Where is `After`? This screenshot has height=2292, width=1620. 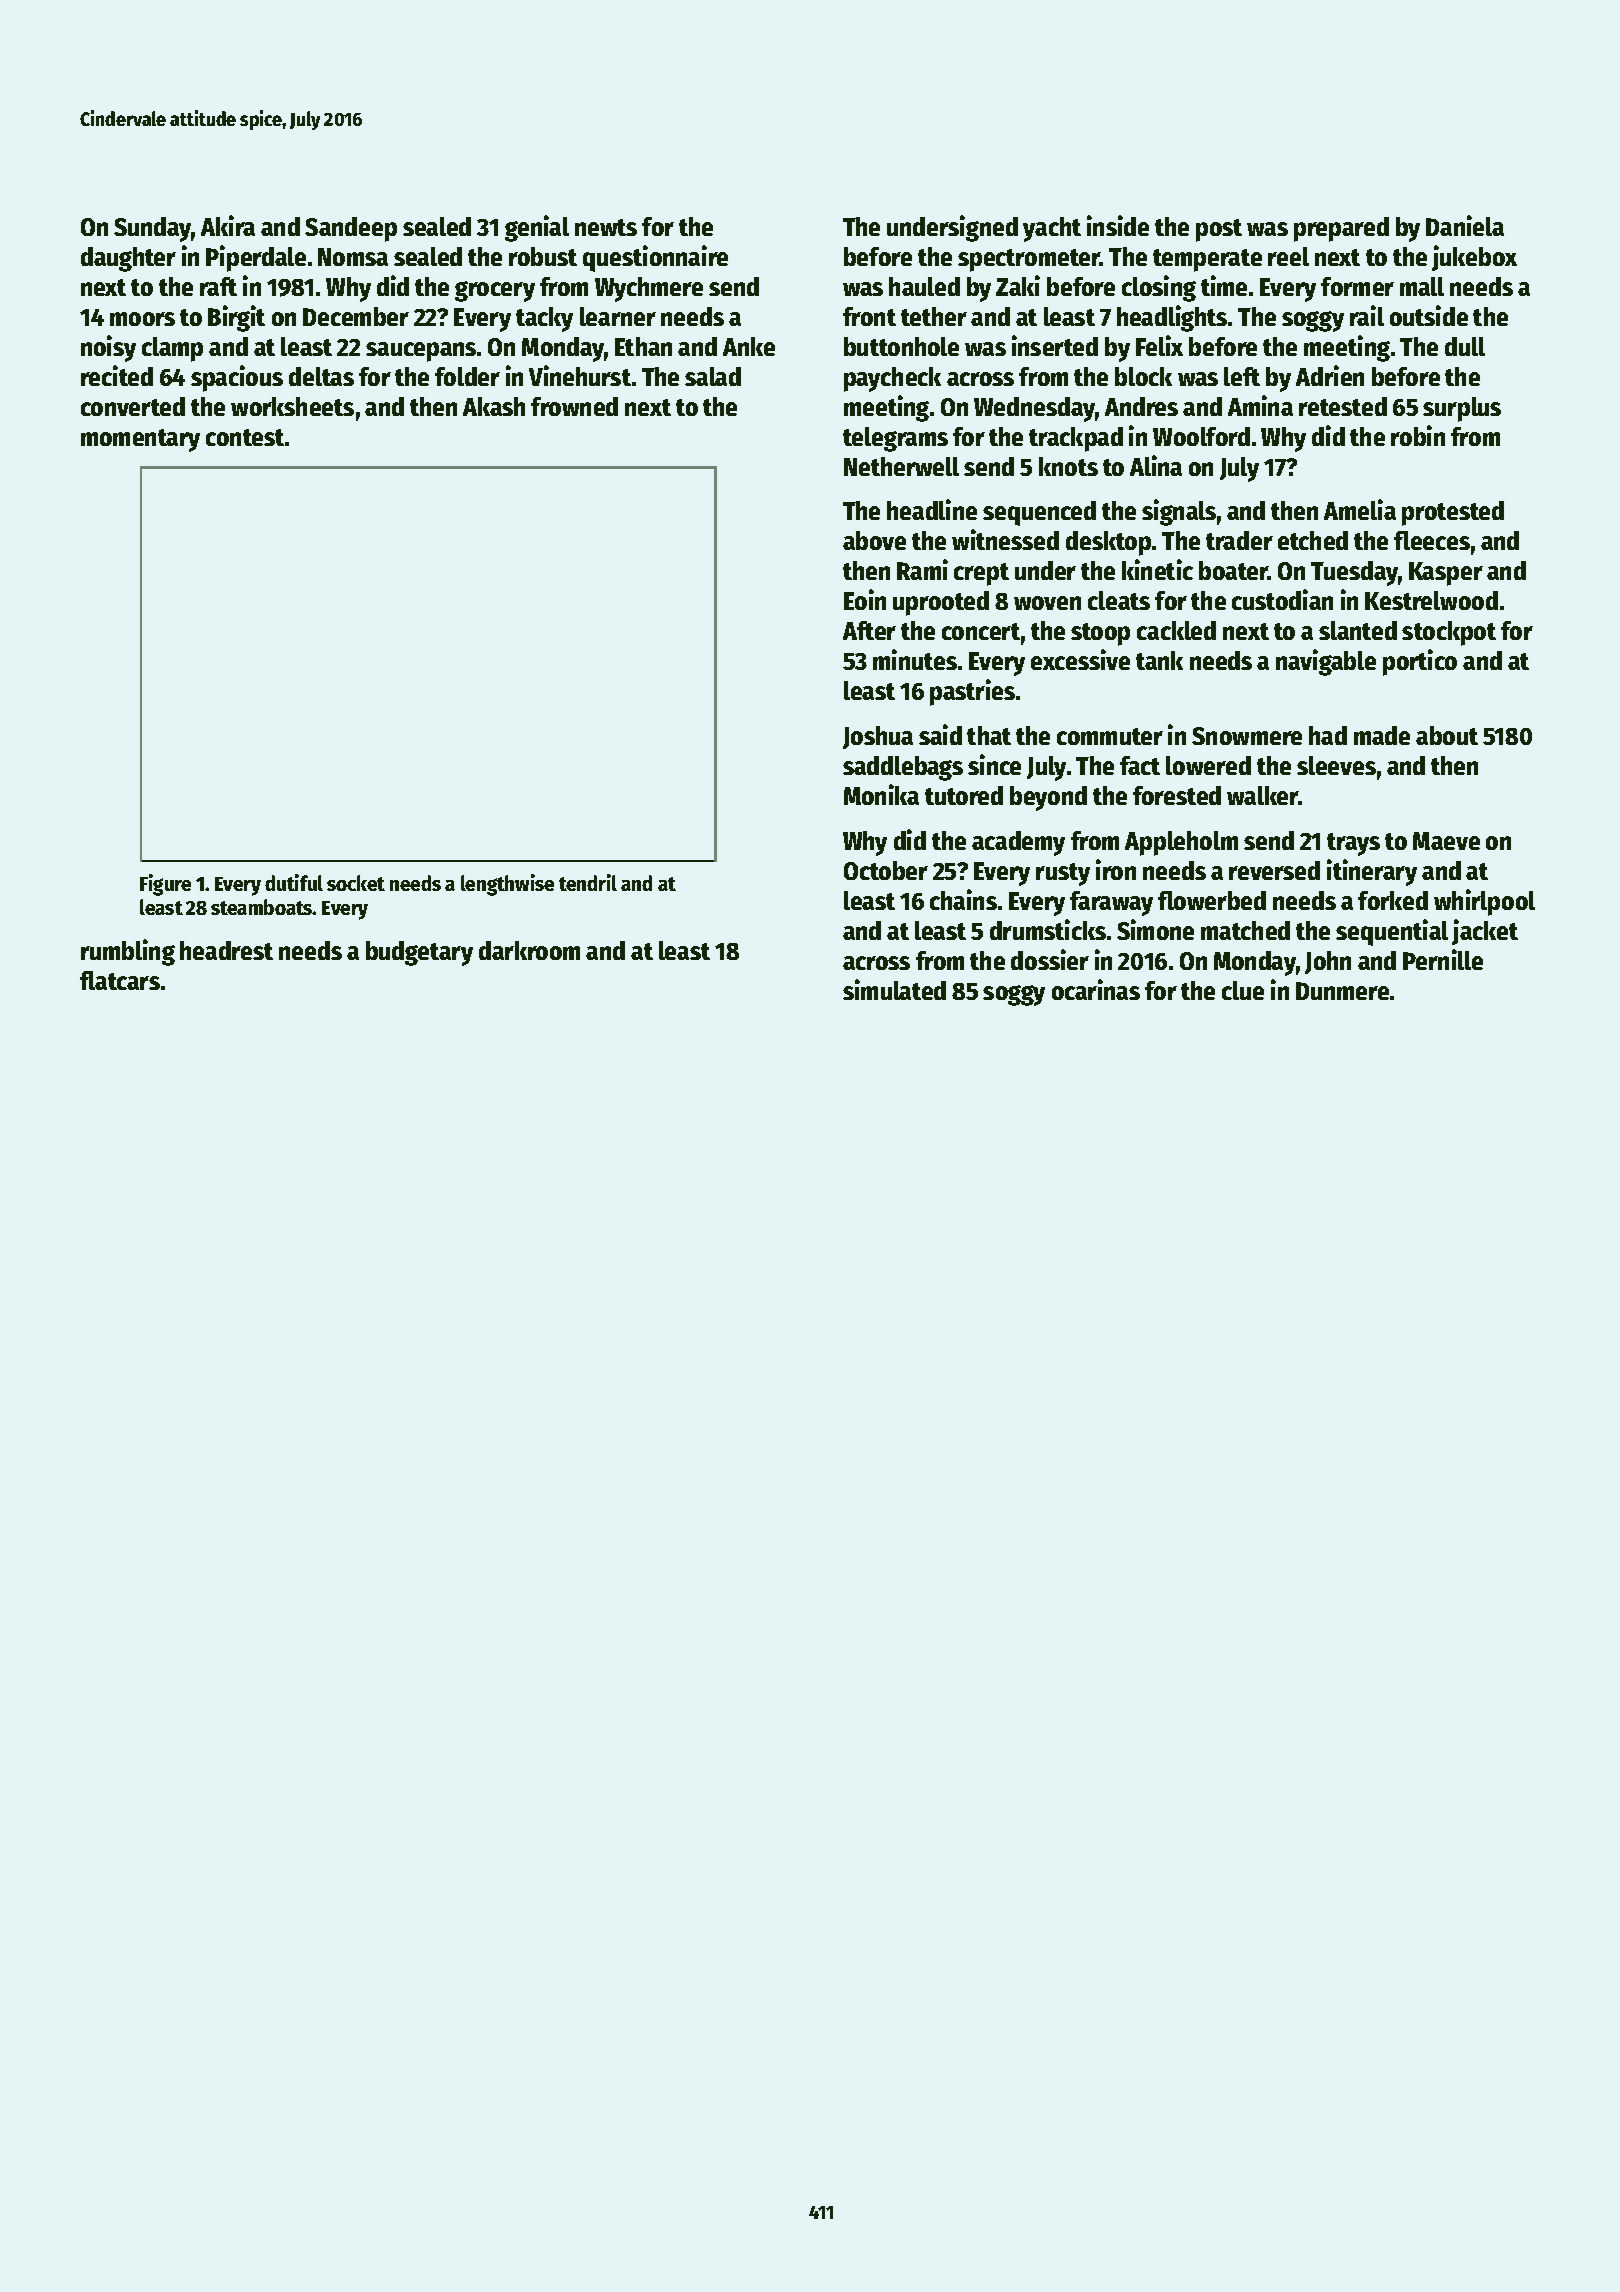
After is located at coordinates (869, 630).
